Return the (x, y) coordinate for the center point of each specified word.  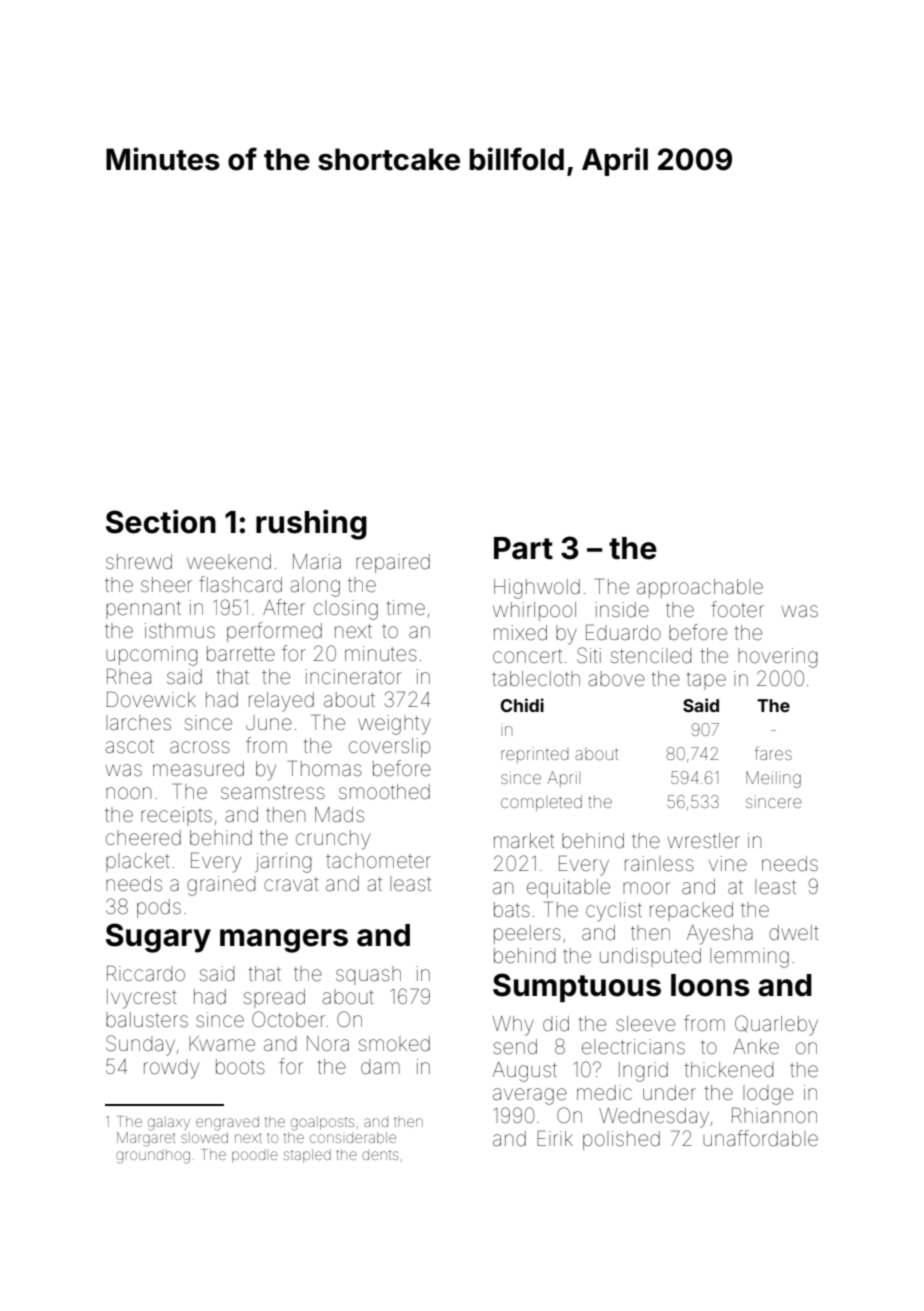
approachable (700, 588)
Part (523, 548)
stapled (307, 1156)
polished (621, 1140)
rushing (311, 525)
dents (380, 1155)
